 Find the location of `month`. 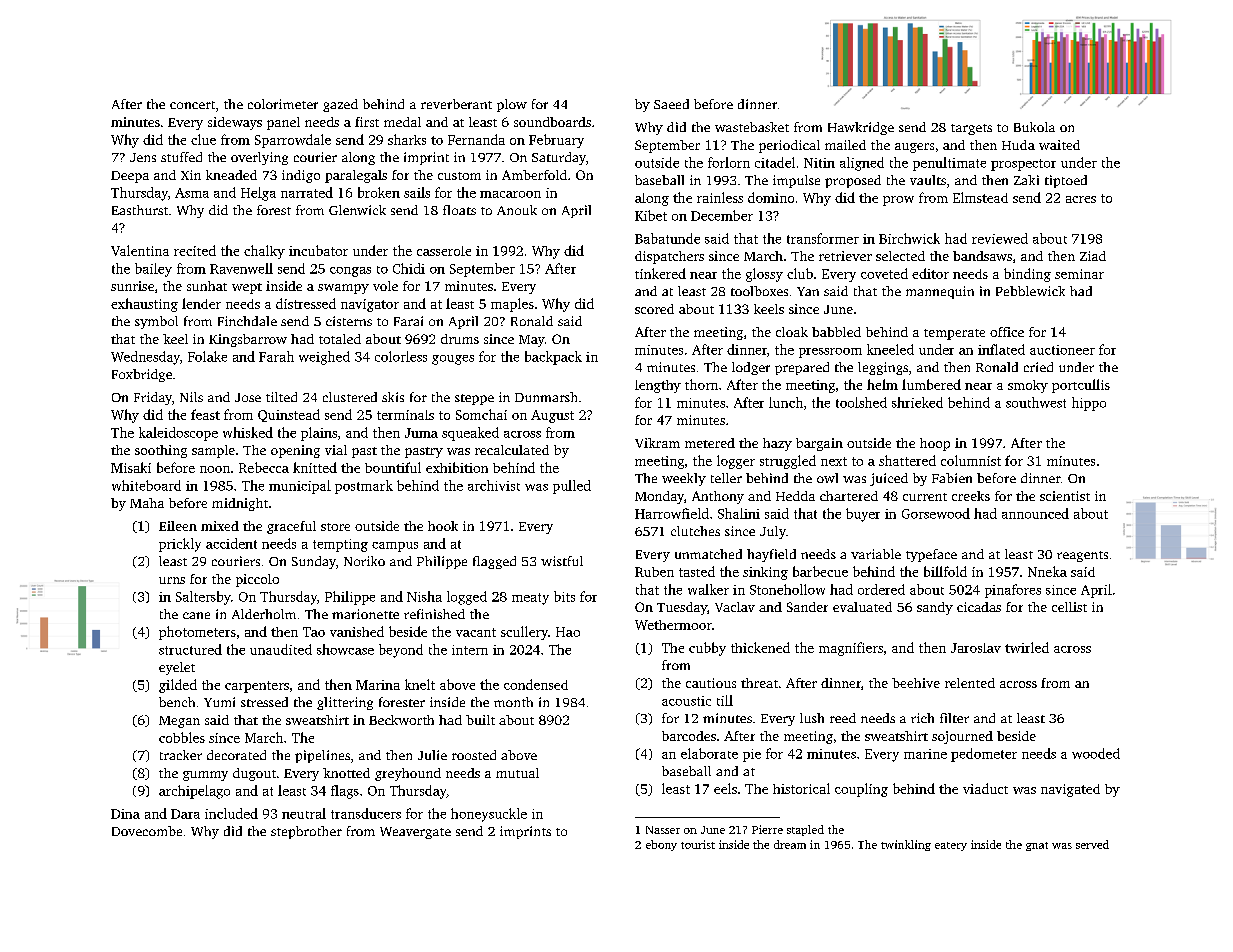

month is located at coordinates (513, 702).
